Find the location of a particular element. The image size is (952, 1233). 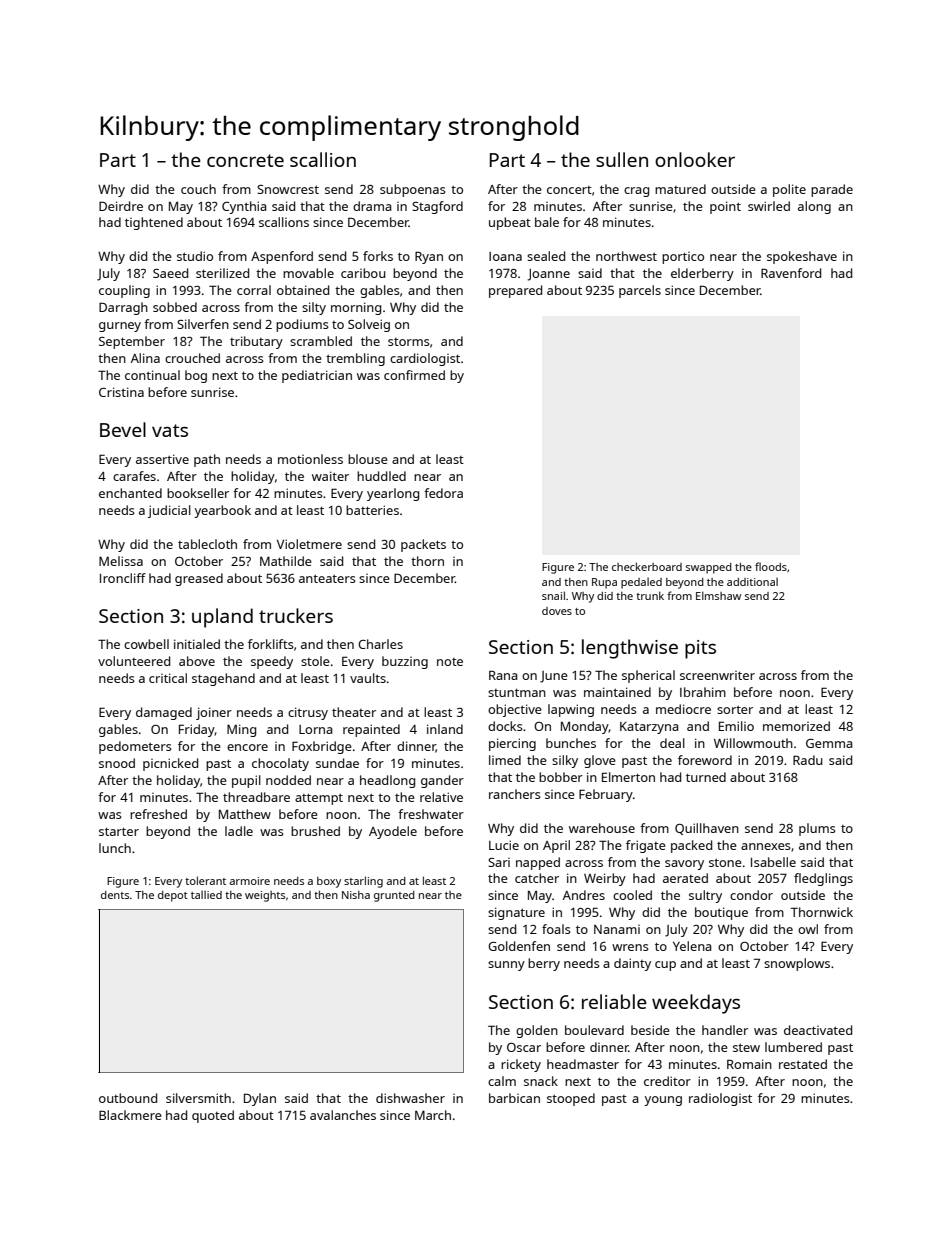

blouse is located at coordinates (368, 459).
